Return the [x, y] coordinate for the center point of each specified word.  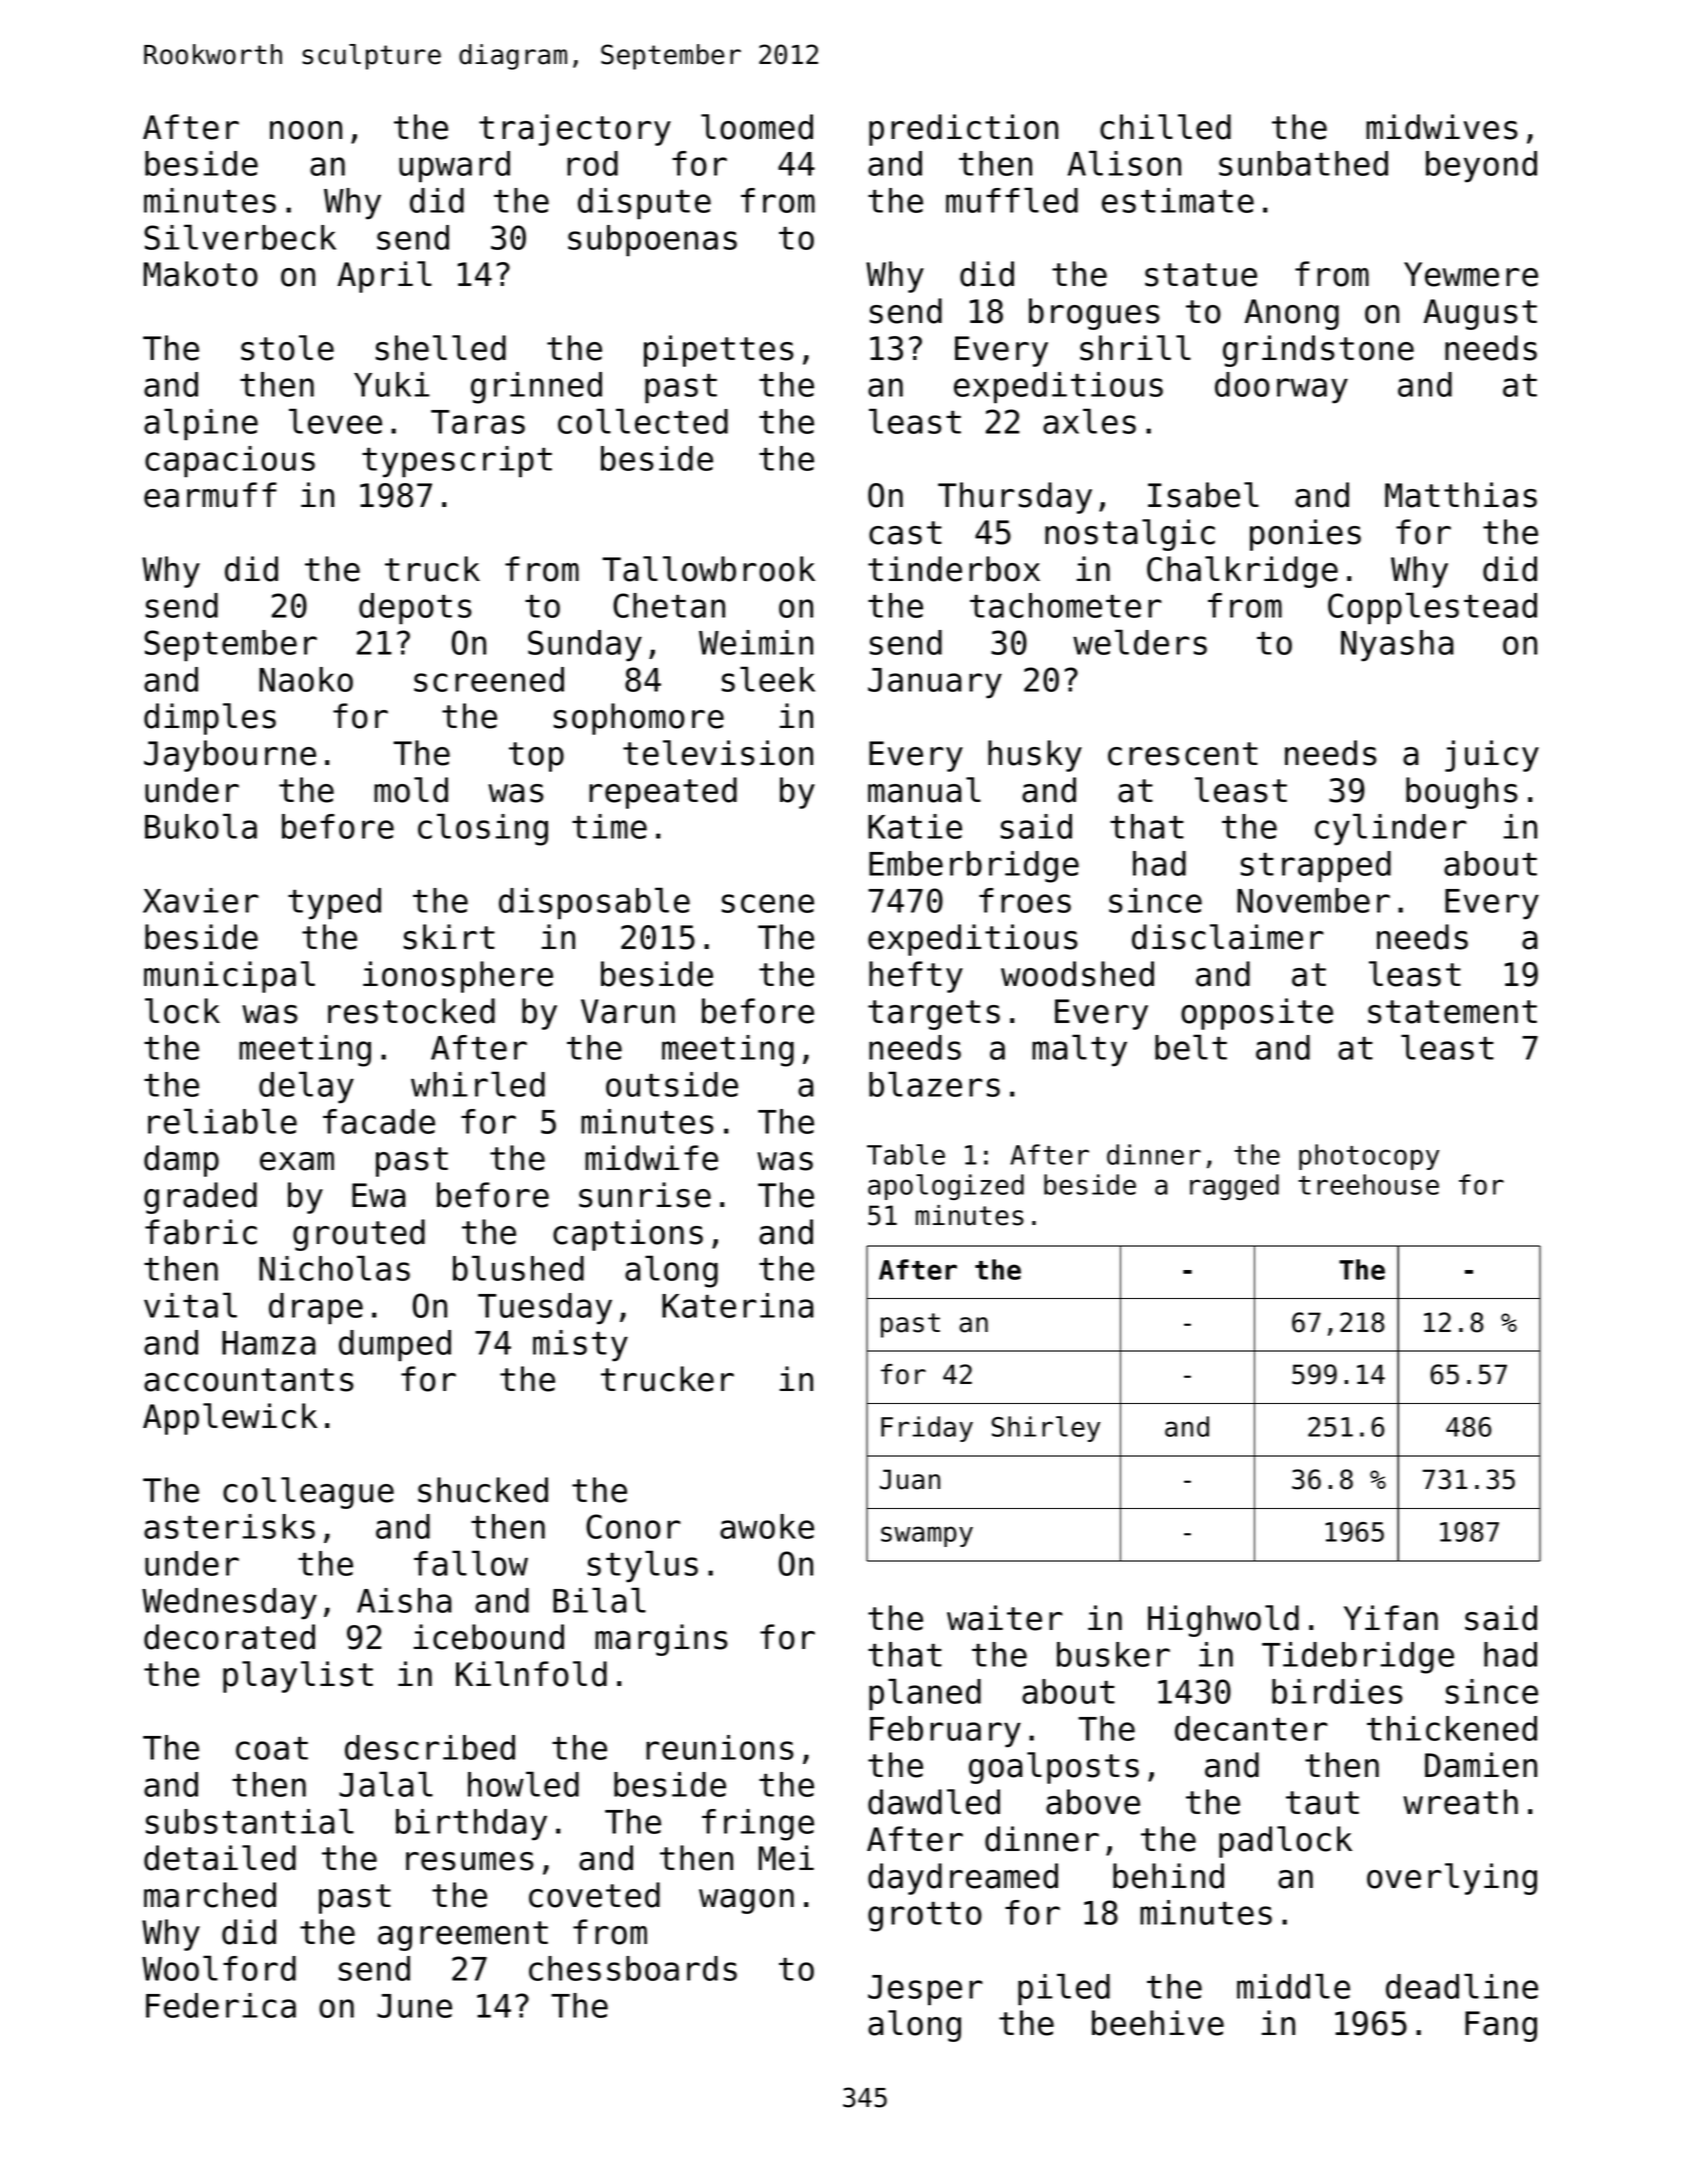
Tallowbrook [708, 569]
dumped [395, 1346]
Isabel [1203, 495]
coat [272, 1748]
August [1480, 314]
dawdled [934, 1802]
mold [411, 790]
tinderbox [954, 569]
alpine [201, 424]
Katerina [738, 1305]
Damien [1481, 1765]
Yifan [1391, 1618]
